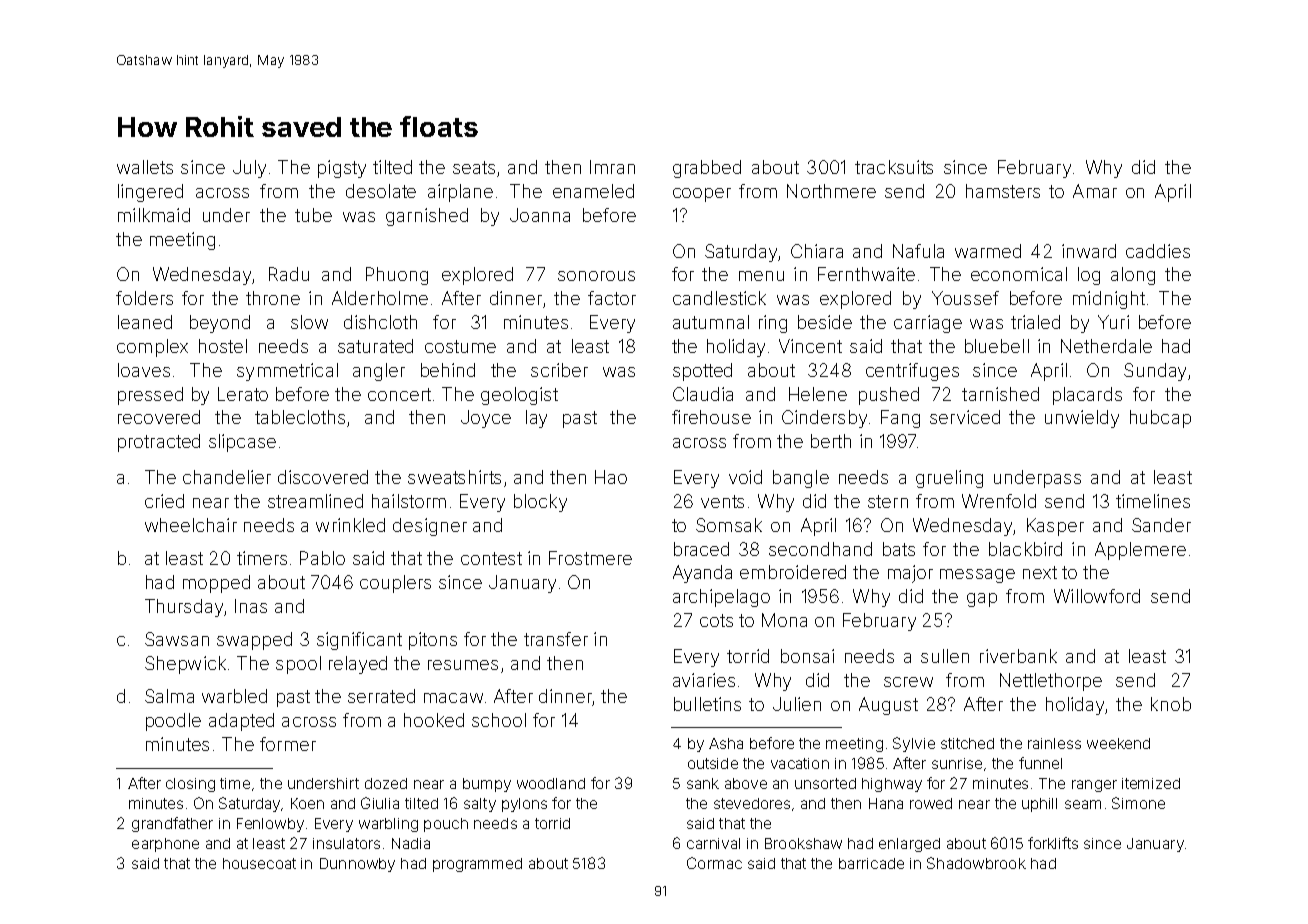 The width and height of the screenshot is (1308, 924). What do you see at coordinates (596, 276) in the screenshot?
I see `sonorous` at bounding box center [596, 276].
